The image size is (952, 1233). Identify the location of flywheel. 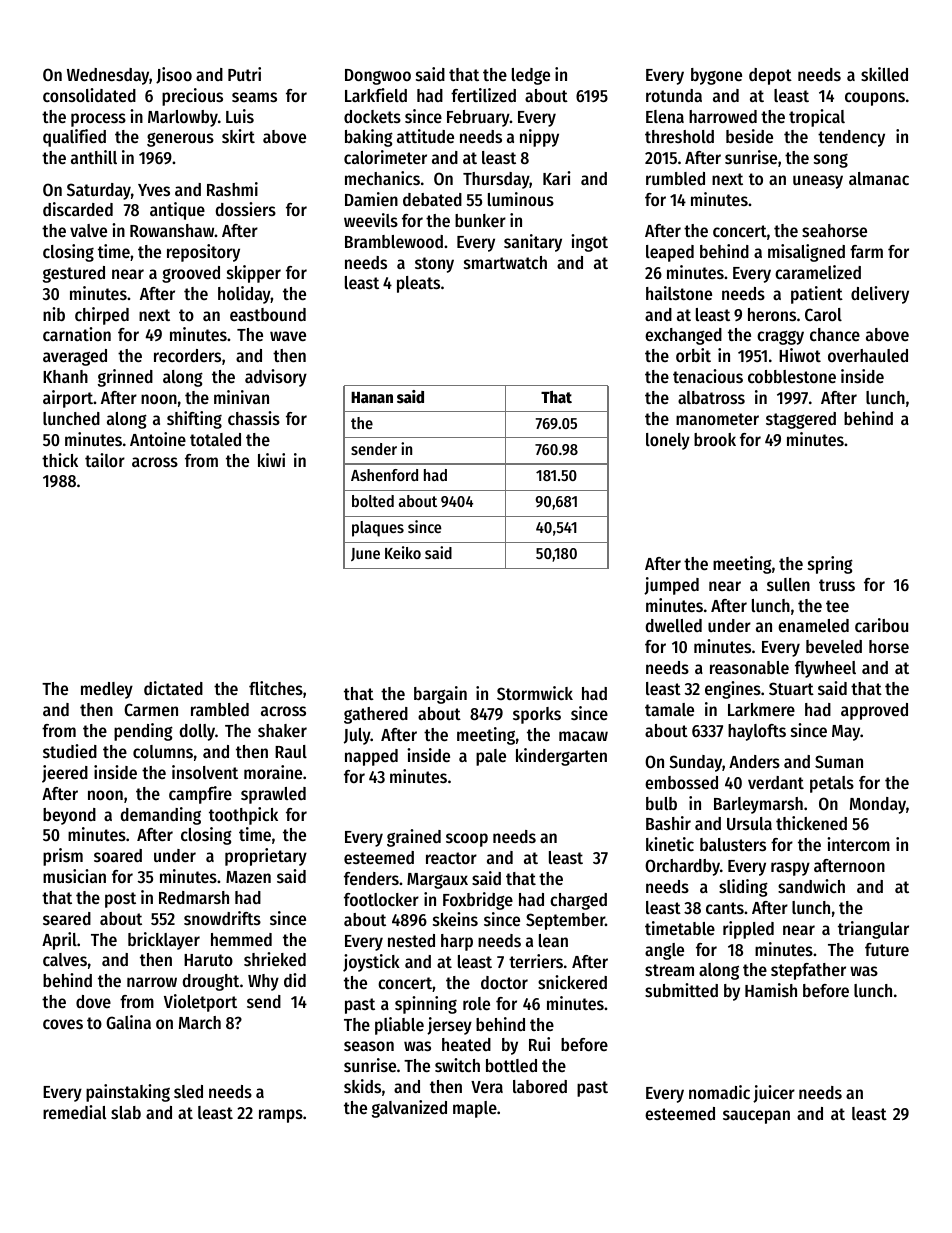
(825, 669).
